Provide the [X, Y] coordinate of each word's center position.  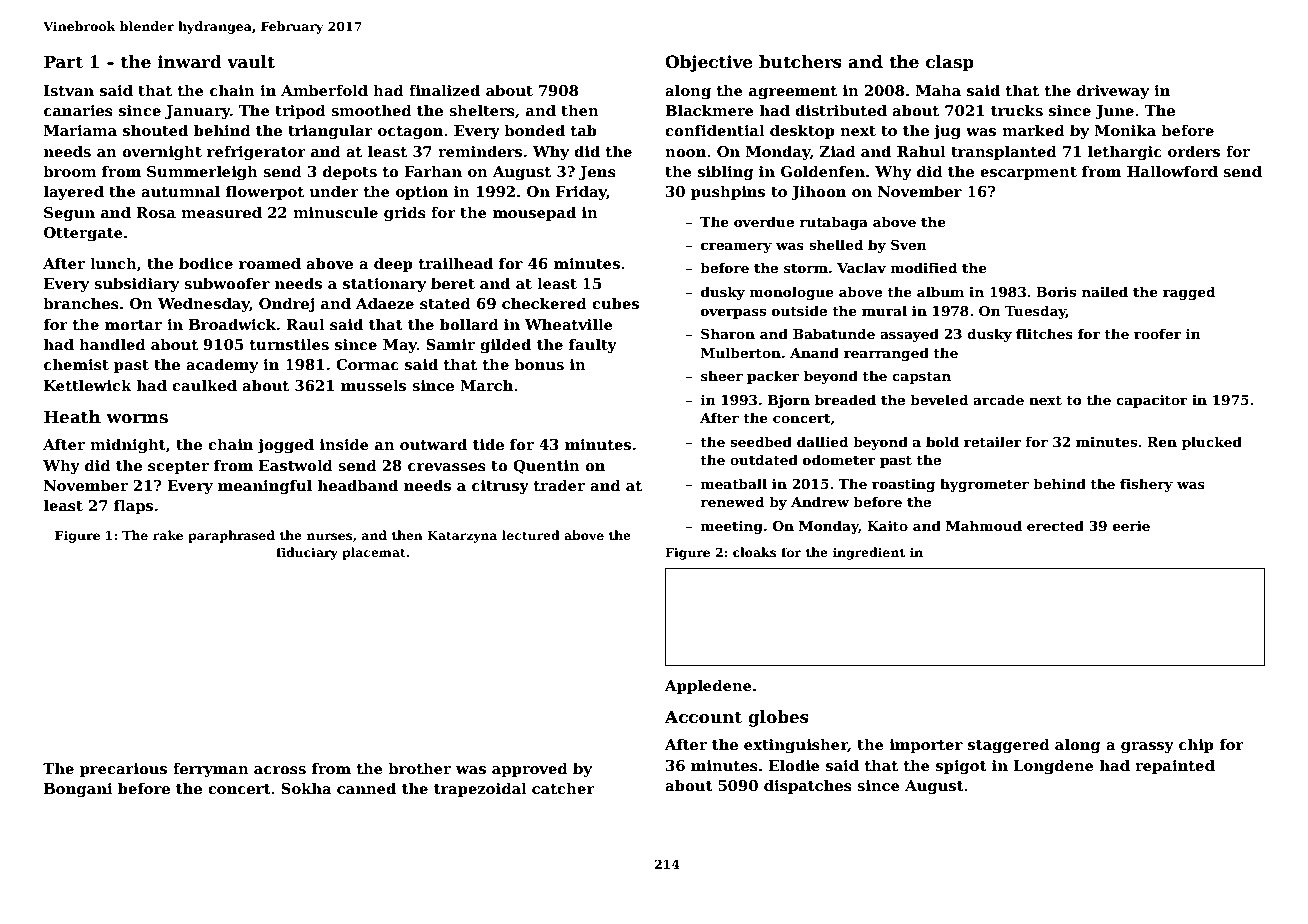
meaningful [265, 486]
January [197, 112]
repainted [1175, 766]
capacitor [1152, 401]
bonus [539, 364]
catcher [563, 788]
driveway [1113, 91]
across [280, 770]
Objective [709, 63]
